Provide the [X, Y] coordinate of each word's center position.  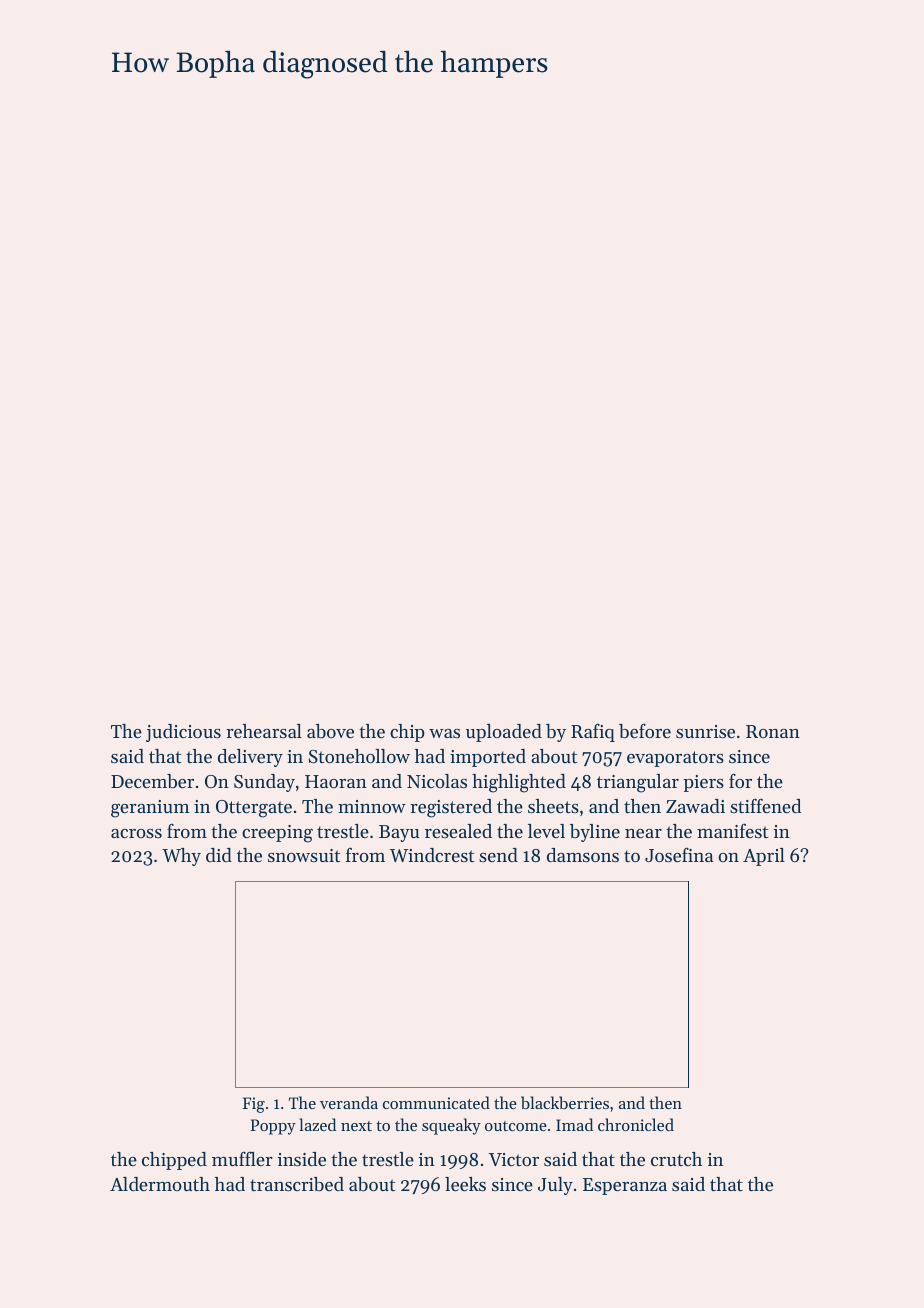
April [764, 857]
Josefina [679, 854]
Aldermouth [160, 1184]
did [219, 855]
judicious [183, 733]
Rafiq [593, 732]
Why [181, 857]
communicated [436, 1102]
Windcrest [432, 855]
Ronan [773, 731]
